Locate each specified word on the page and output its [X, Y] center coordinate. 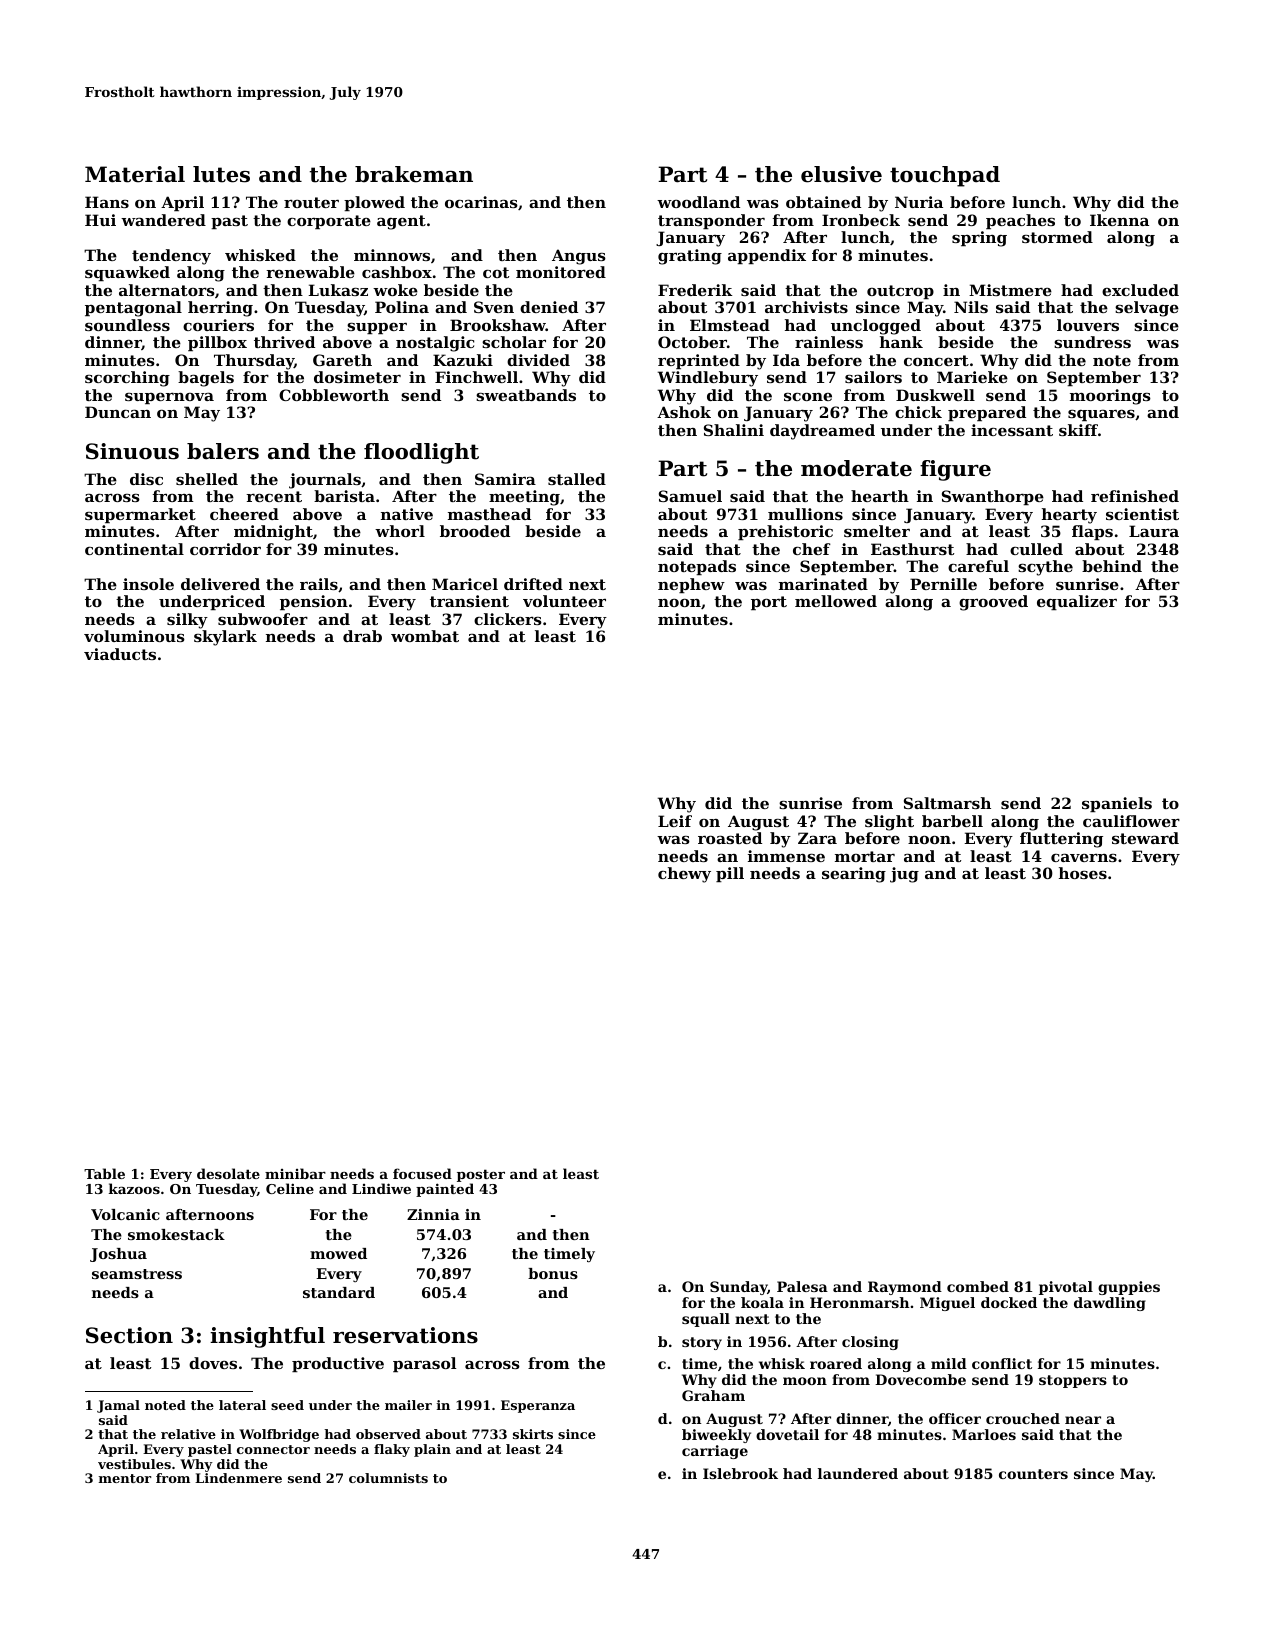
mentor [125, 1478]
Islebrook [740, 1473]
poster [481, 1175]
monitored [561, 272]
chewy [684, 875]
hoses [1083, 873]
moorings [1110, 397]
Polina [402, 307]
